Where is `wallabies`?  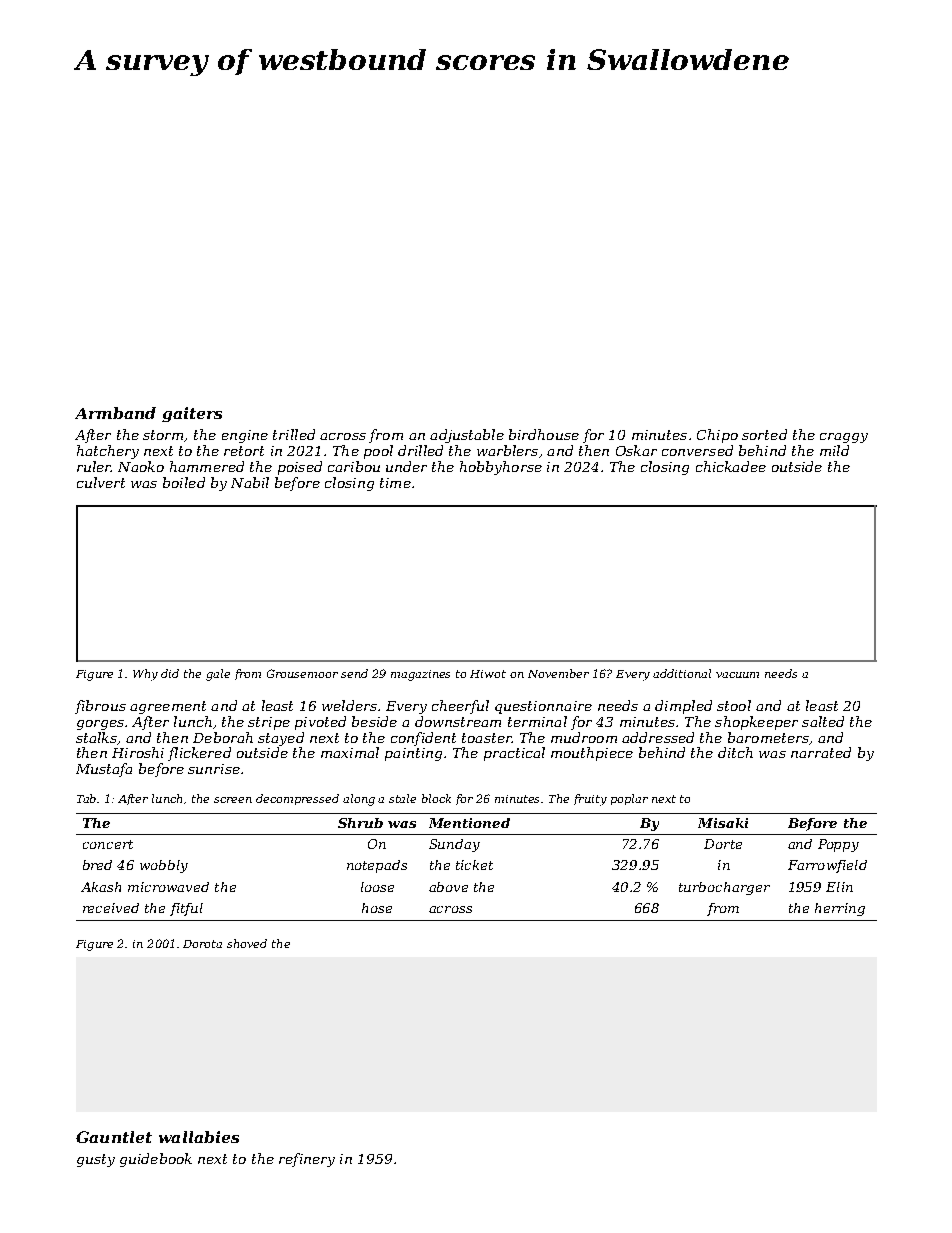
wallabies is located at coordinates (199, 1137).
